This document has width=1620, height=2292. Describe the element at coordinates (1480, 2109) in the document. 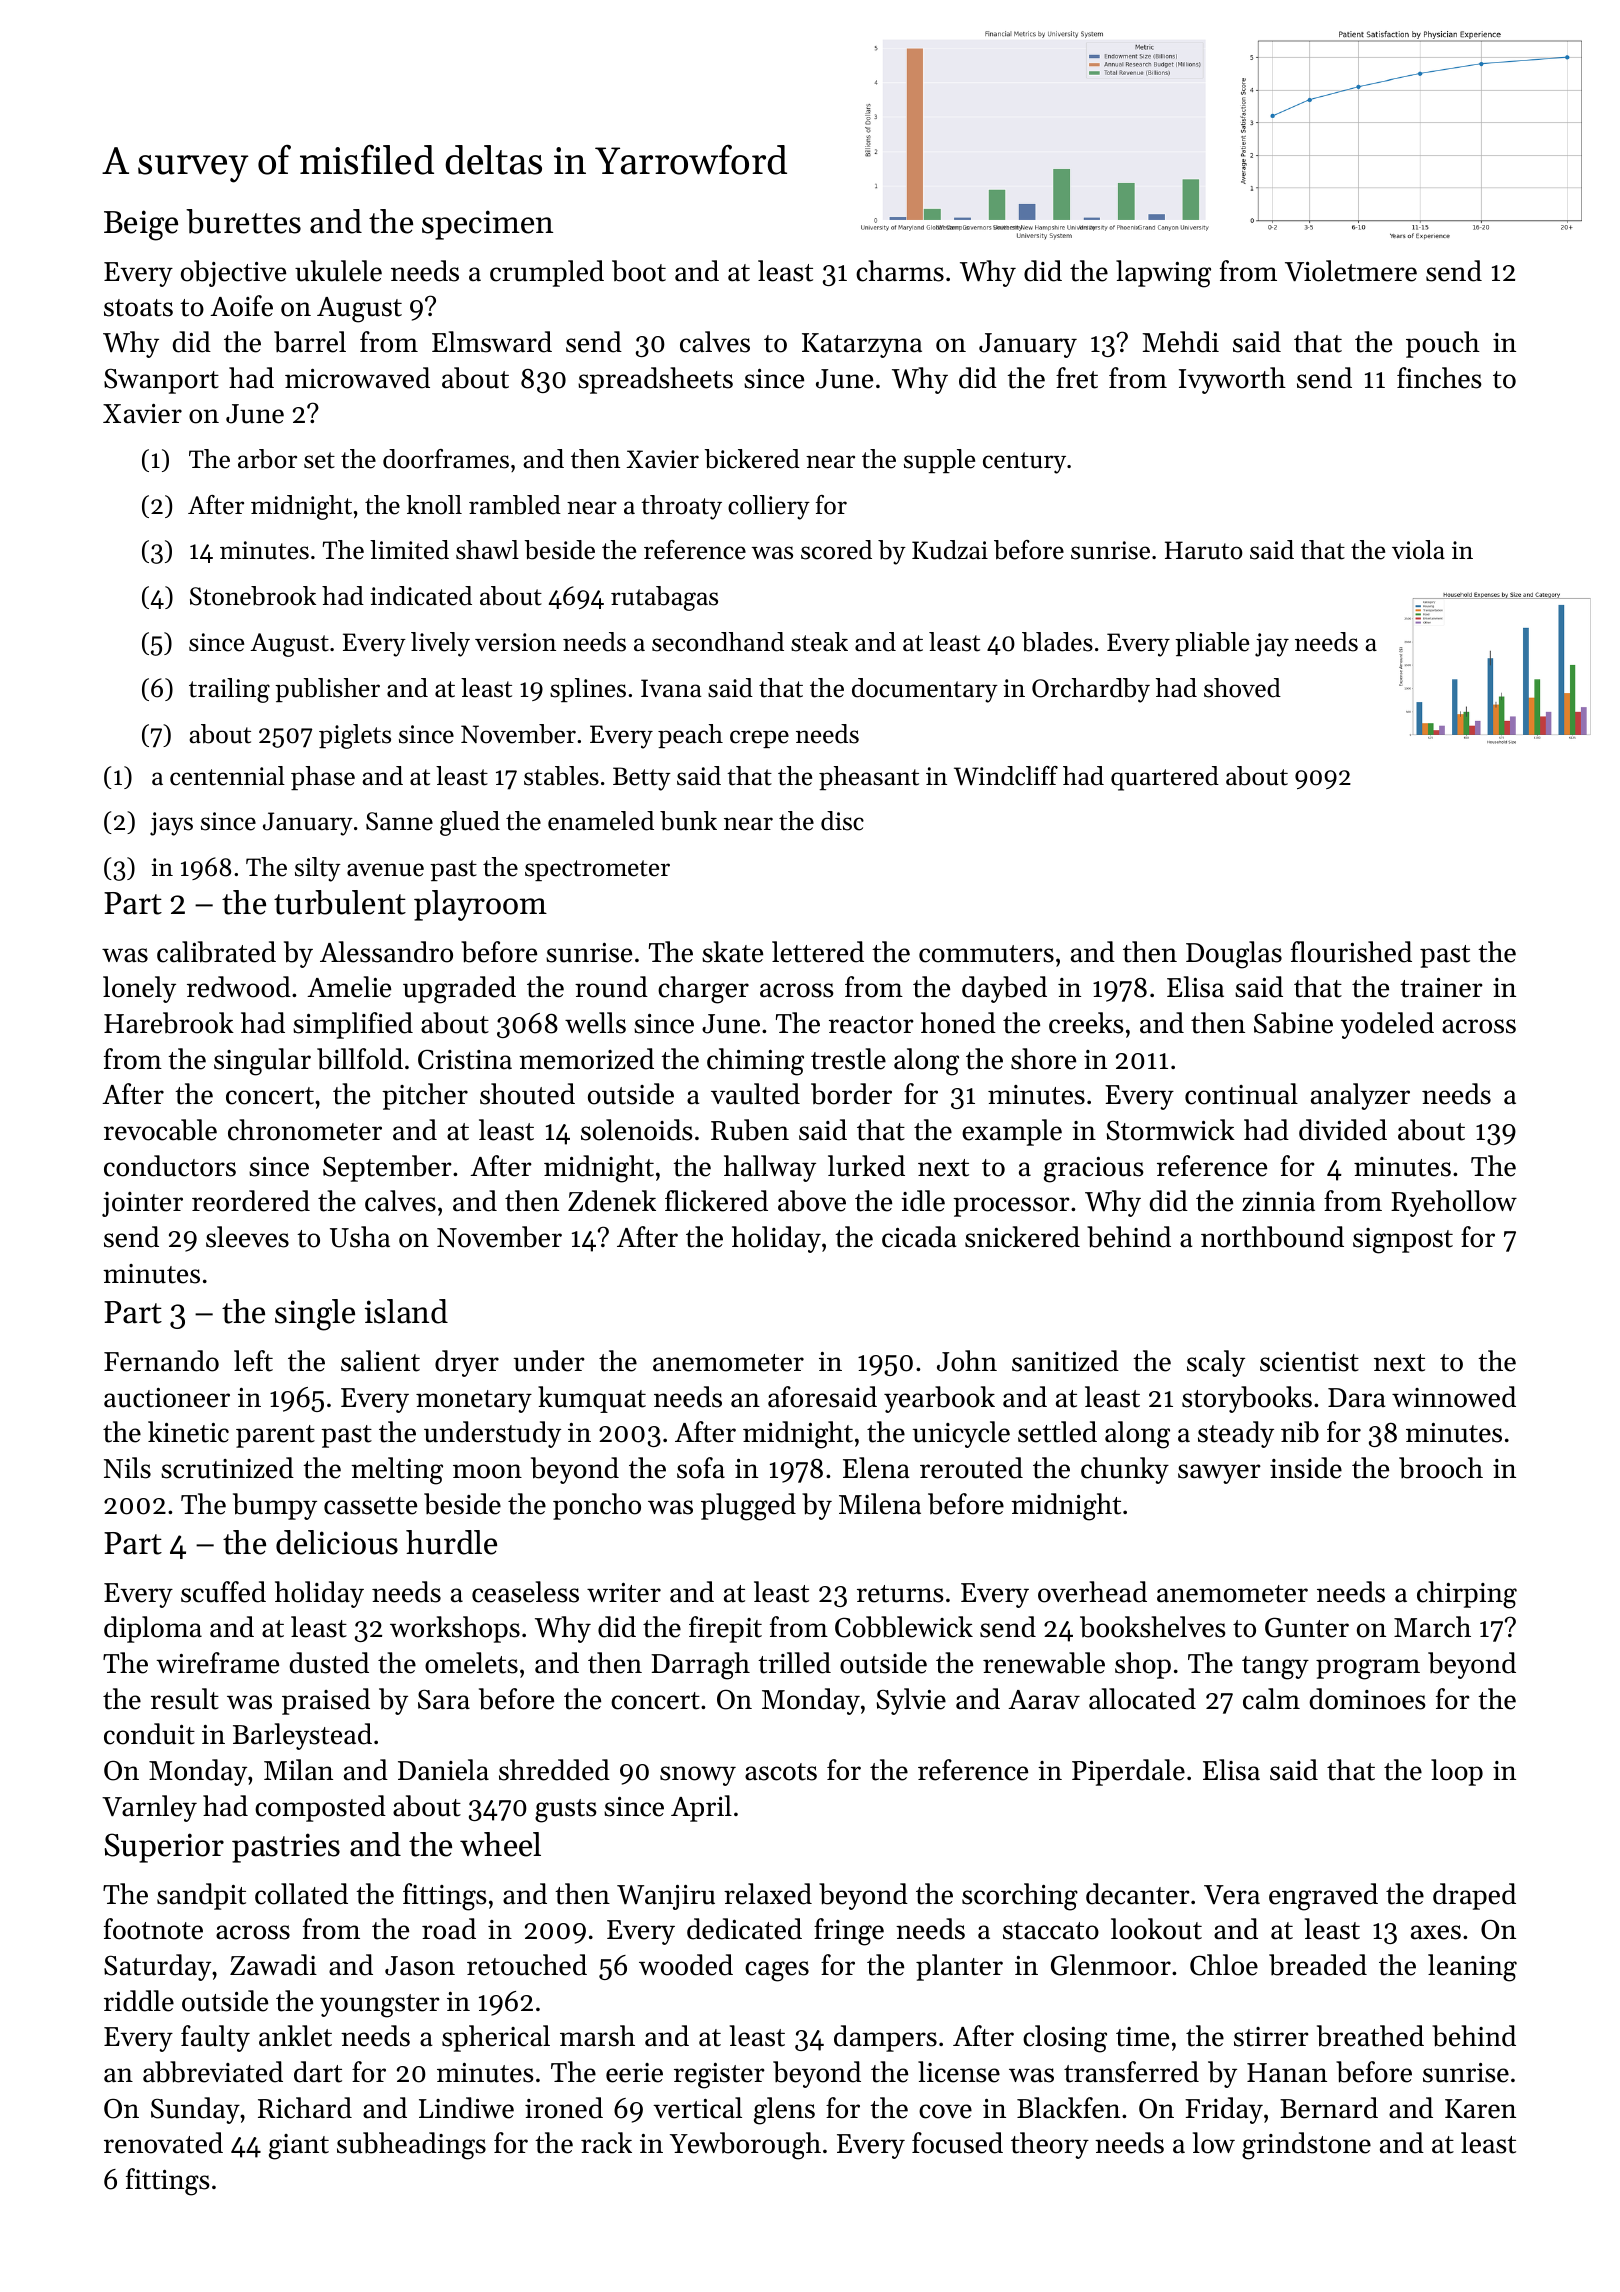

I see `Karen` at that location.
